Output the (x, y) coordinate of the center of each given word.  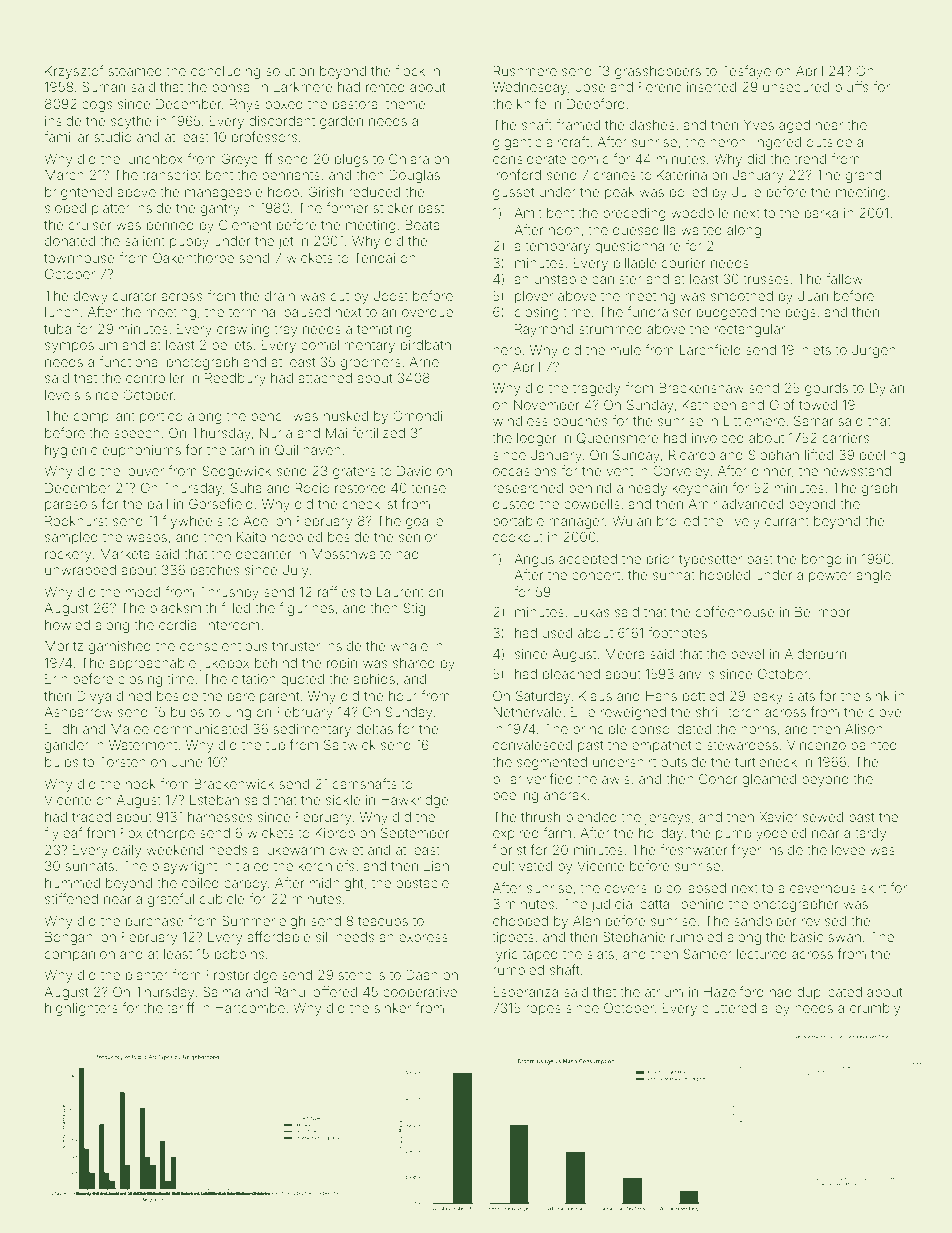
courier (683, 263)
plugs (351, 160)
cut (339, 296)
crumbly (875, 1009)
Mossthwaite (351, 554)
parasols (71, 505)
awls (616, 779)
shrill (710, 712)
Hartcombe (250, 1008)
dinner (772, 471)
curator (134, 296)
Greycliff (247, 160)
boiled (688, 192)
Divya (94, 697)
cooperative (420, 993)
